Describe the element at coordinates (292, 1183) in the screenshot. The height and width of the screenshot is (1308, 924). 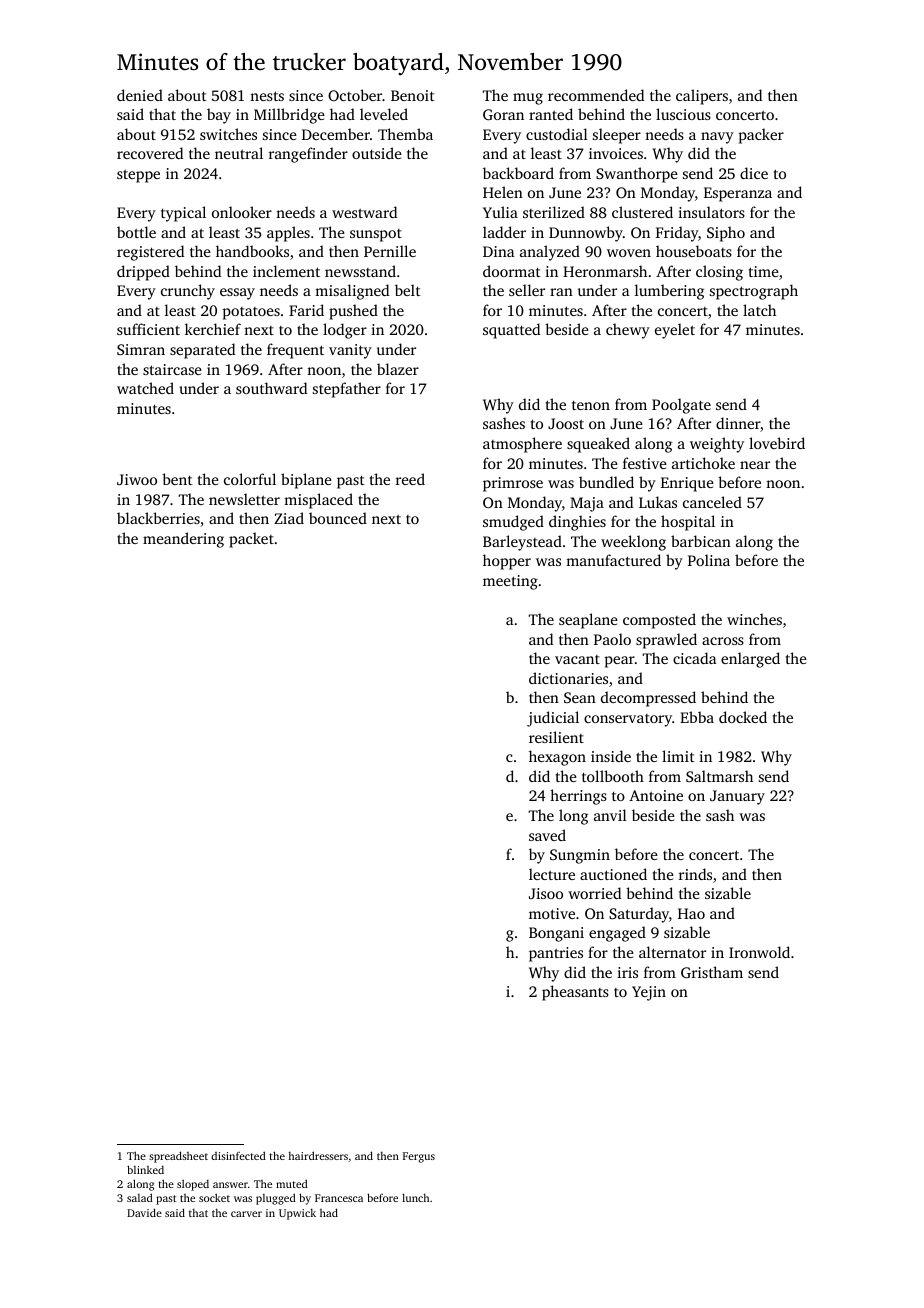
I see `muted` at that location.
